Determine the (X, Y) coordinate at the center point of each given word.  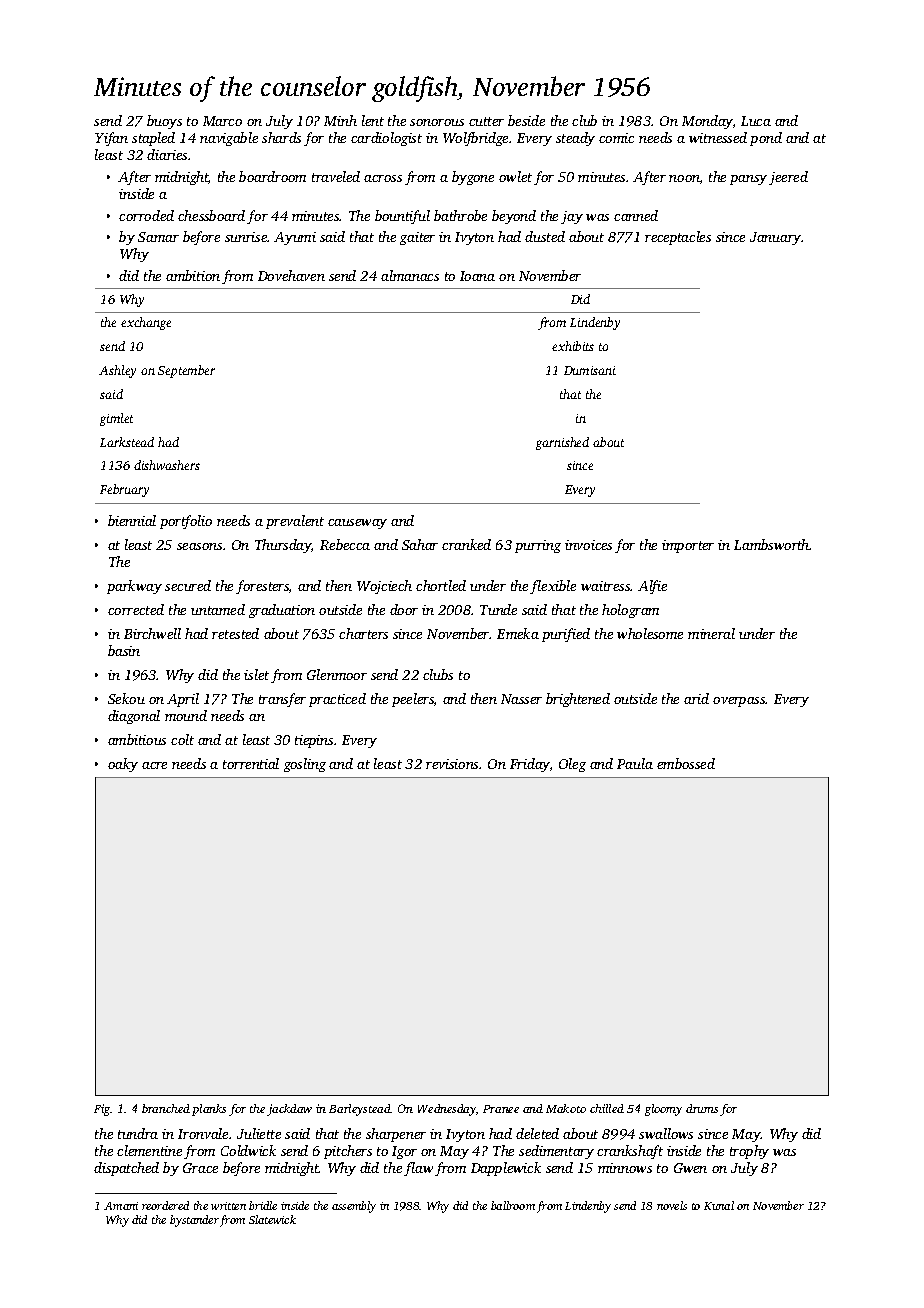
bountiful (402, 217)
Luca (756, 121)
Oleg (572, 765)
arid (696, 698)
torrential (251, 763)
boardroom (272, 176)
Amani (121, 1206)
